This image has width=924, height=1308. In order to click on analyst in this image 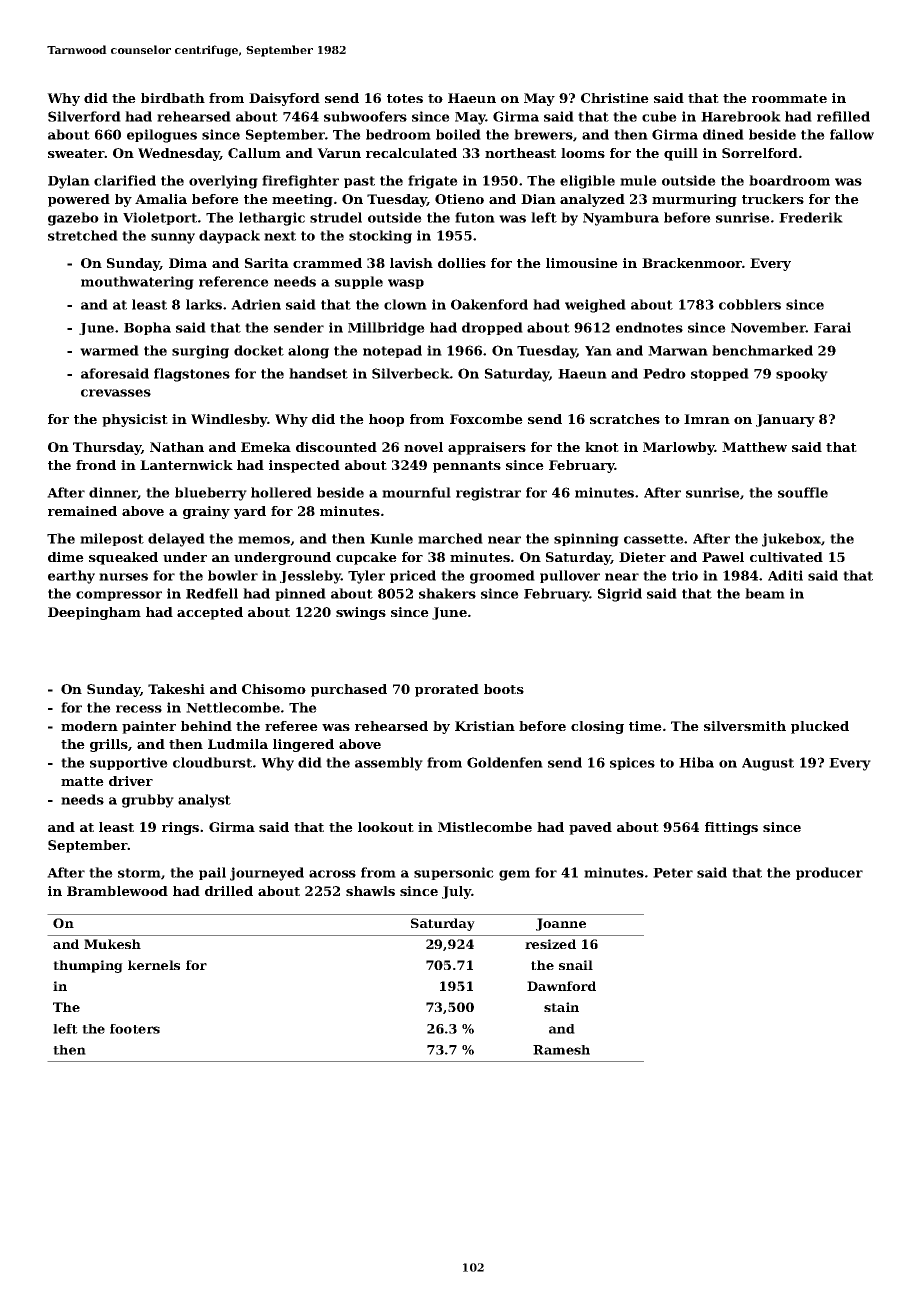, I will do `click(204, 801)`.
